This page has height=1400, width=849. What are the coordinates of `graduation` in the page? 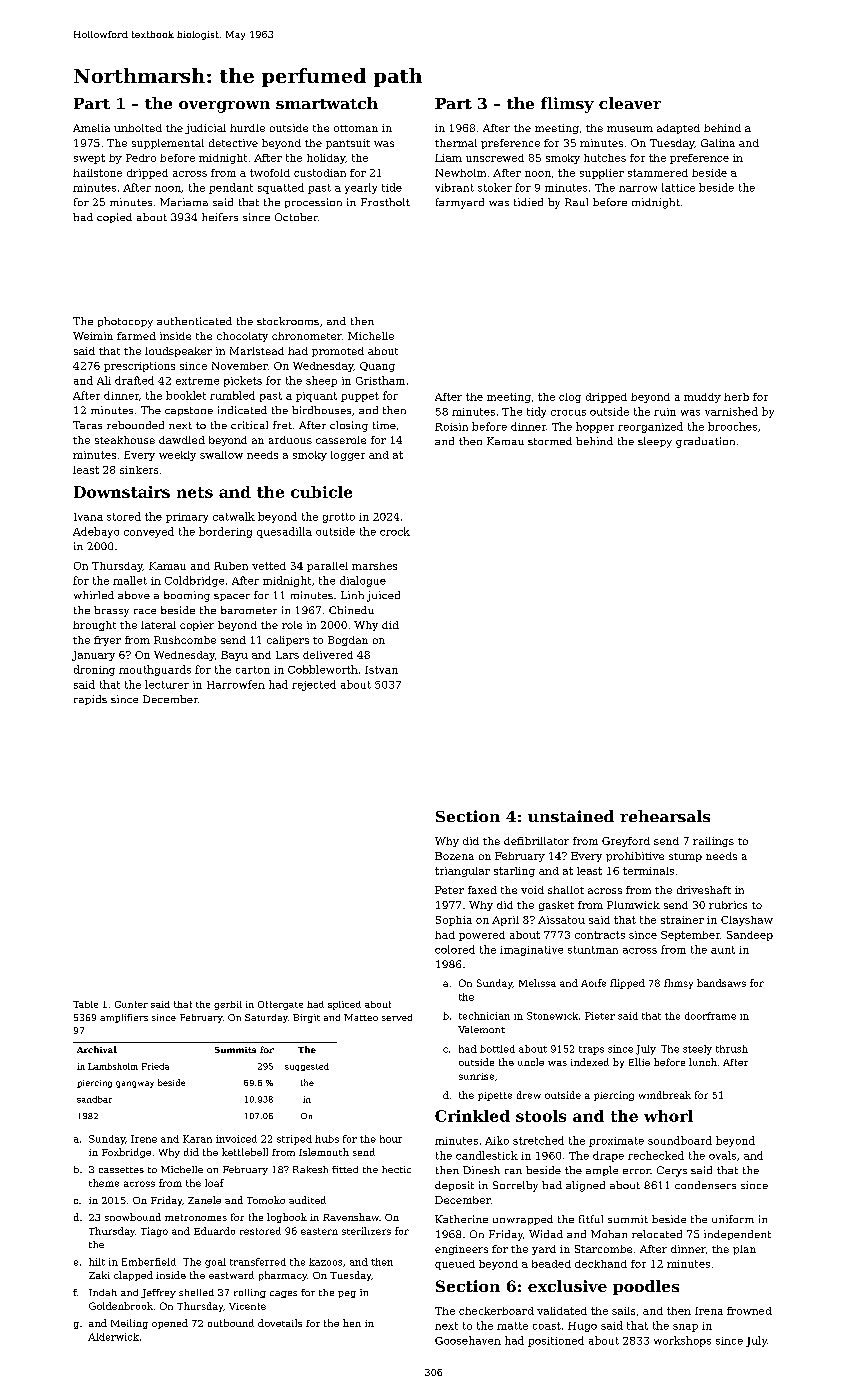 It's located at (705, 442).
